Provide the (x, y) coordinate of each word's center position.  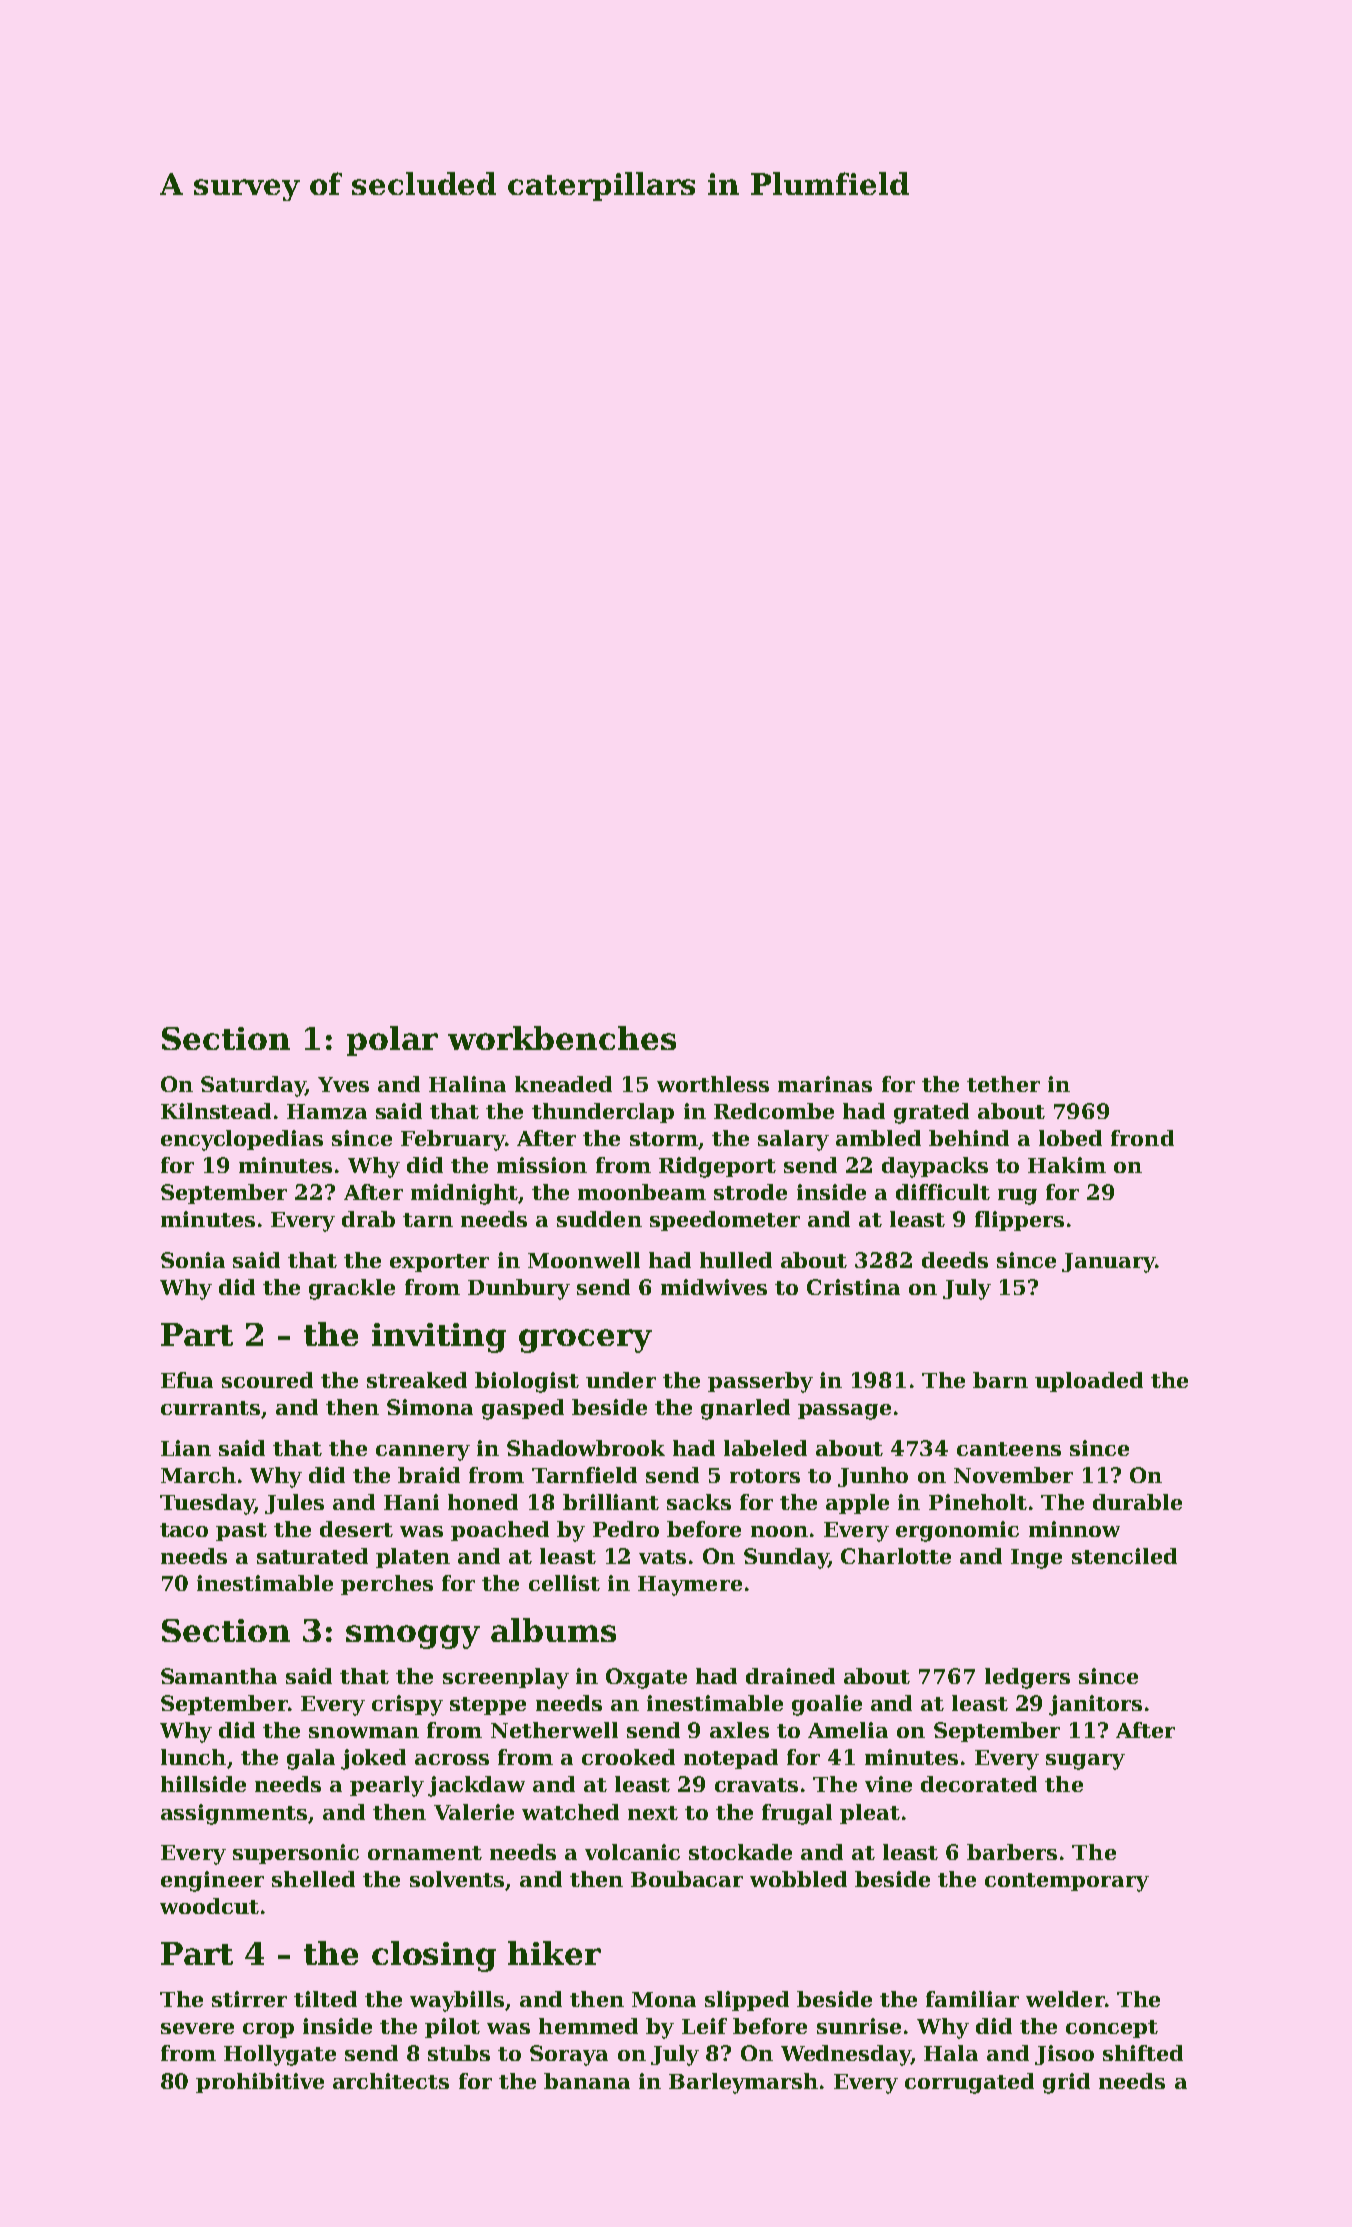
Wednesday (846, 2055)
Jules (294, 1504)
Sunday (786, 1558)
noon (779, 1531)
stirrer (249, 1999)
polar (392, 1041)
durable (1137, 1502)
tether (1003, 1084)
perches (387, 1585)
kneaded (563, 1084)
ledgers (1027, 1678)
